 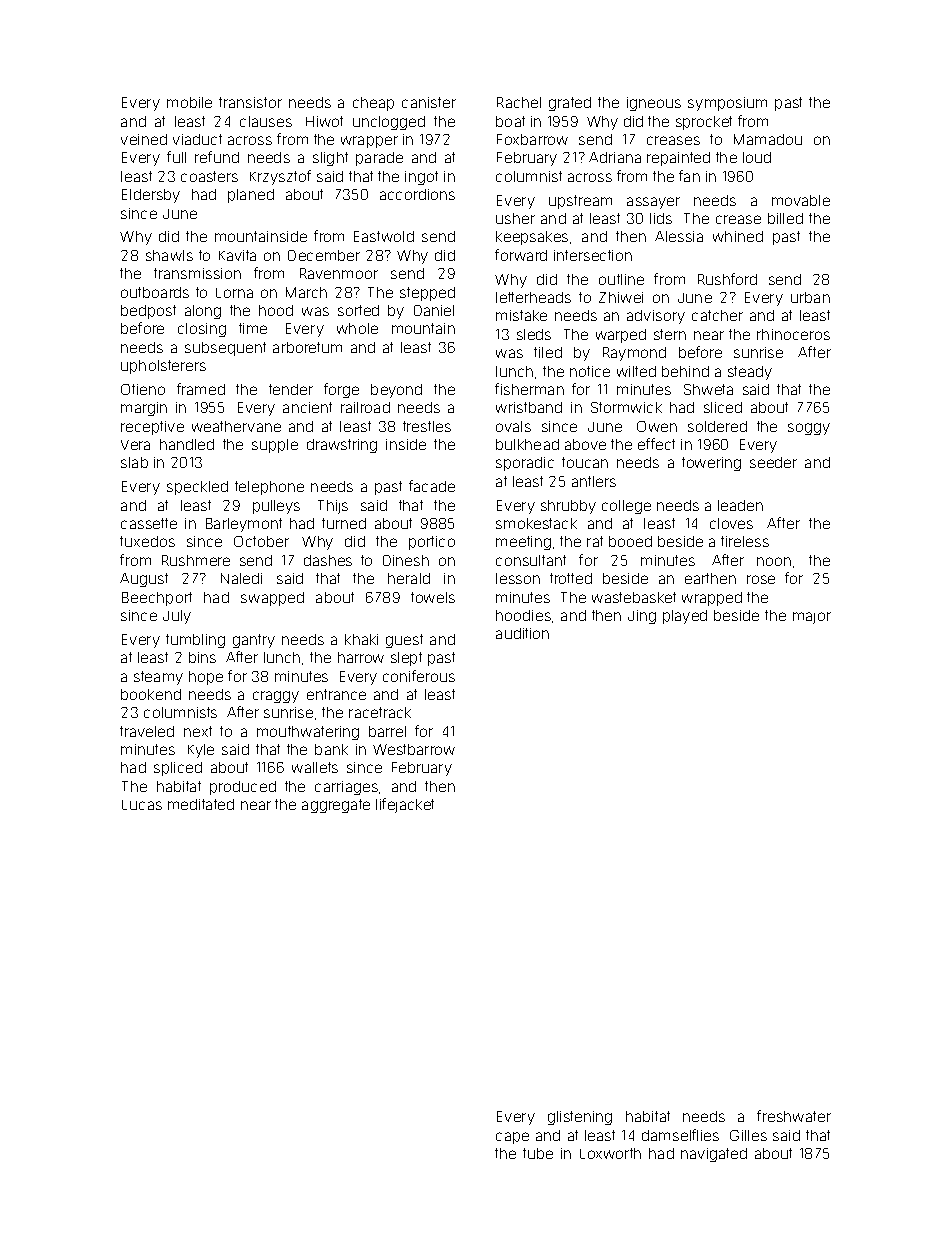 I want to click on coasters, so click(x=209, y=176).
